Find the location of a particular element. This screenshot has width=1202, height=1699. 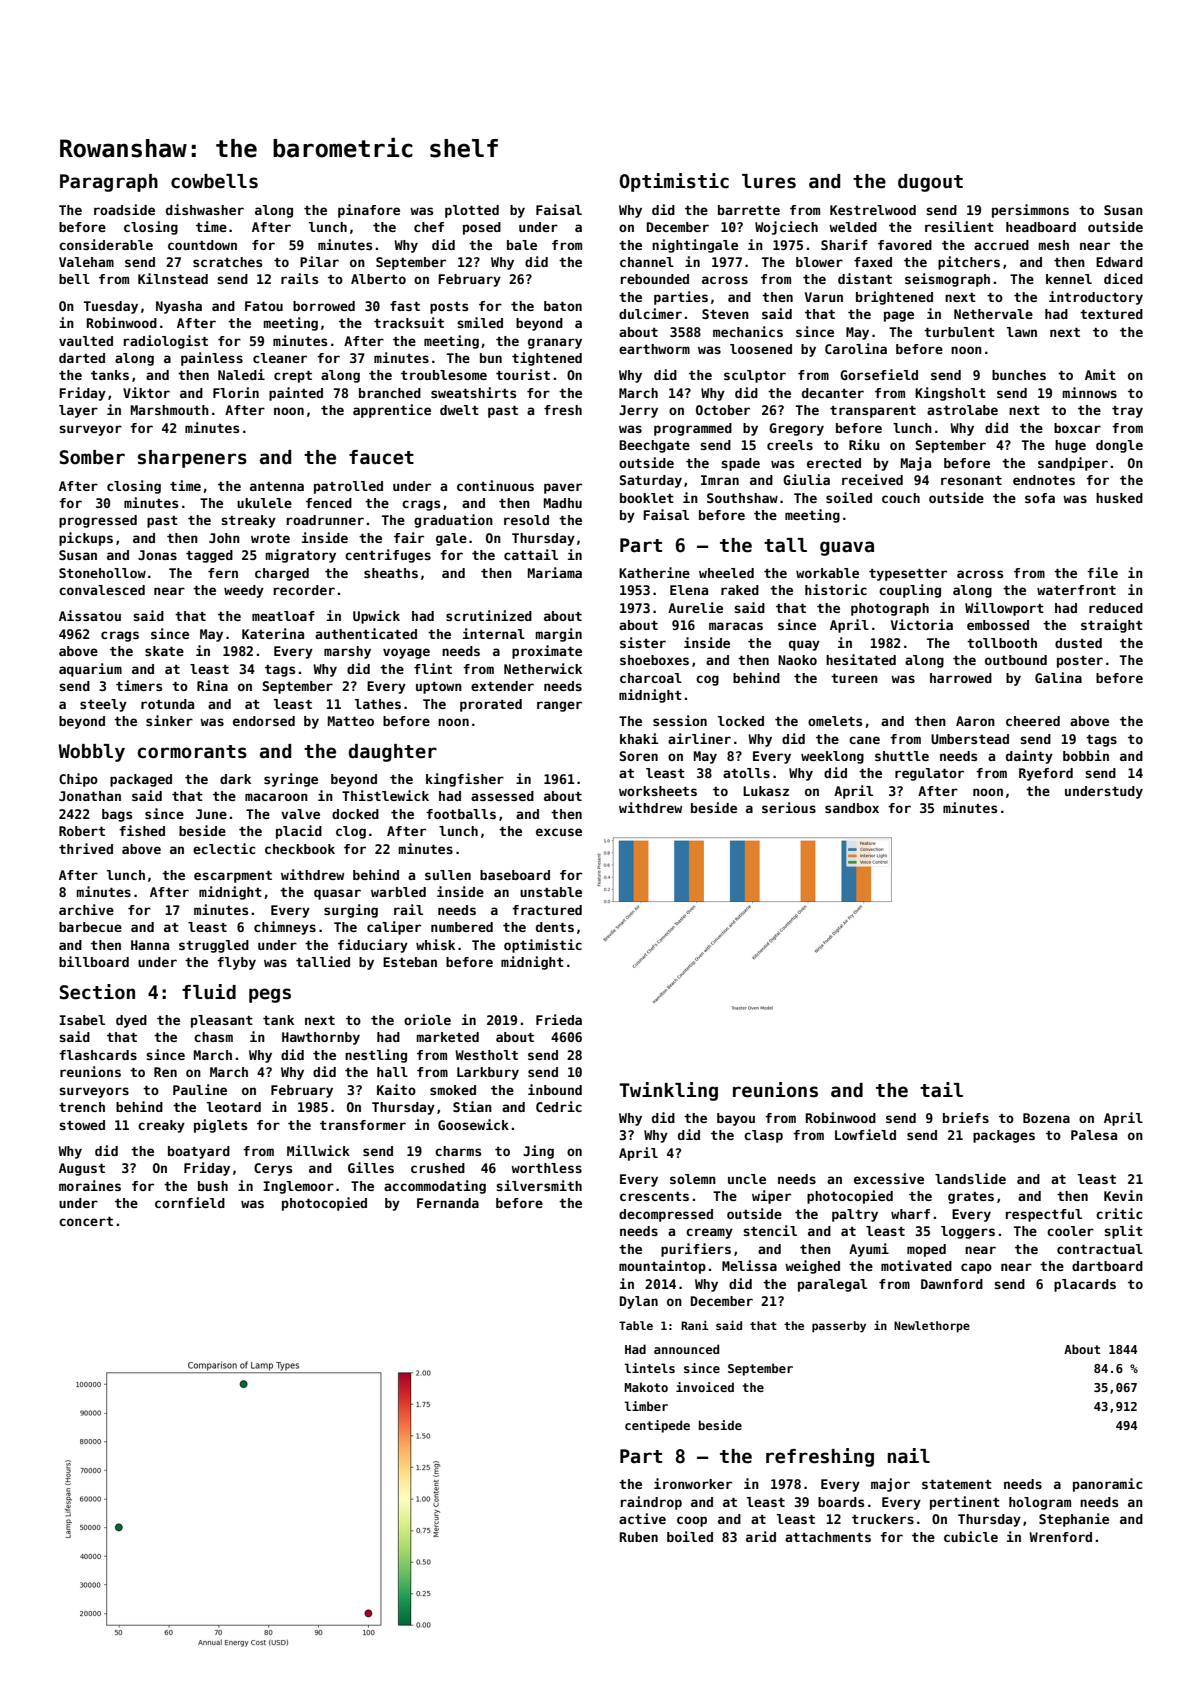

Isabel is located at coordinates (82, 1020).
